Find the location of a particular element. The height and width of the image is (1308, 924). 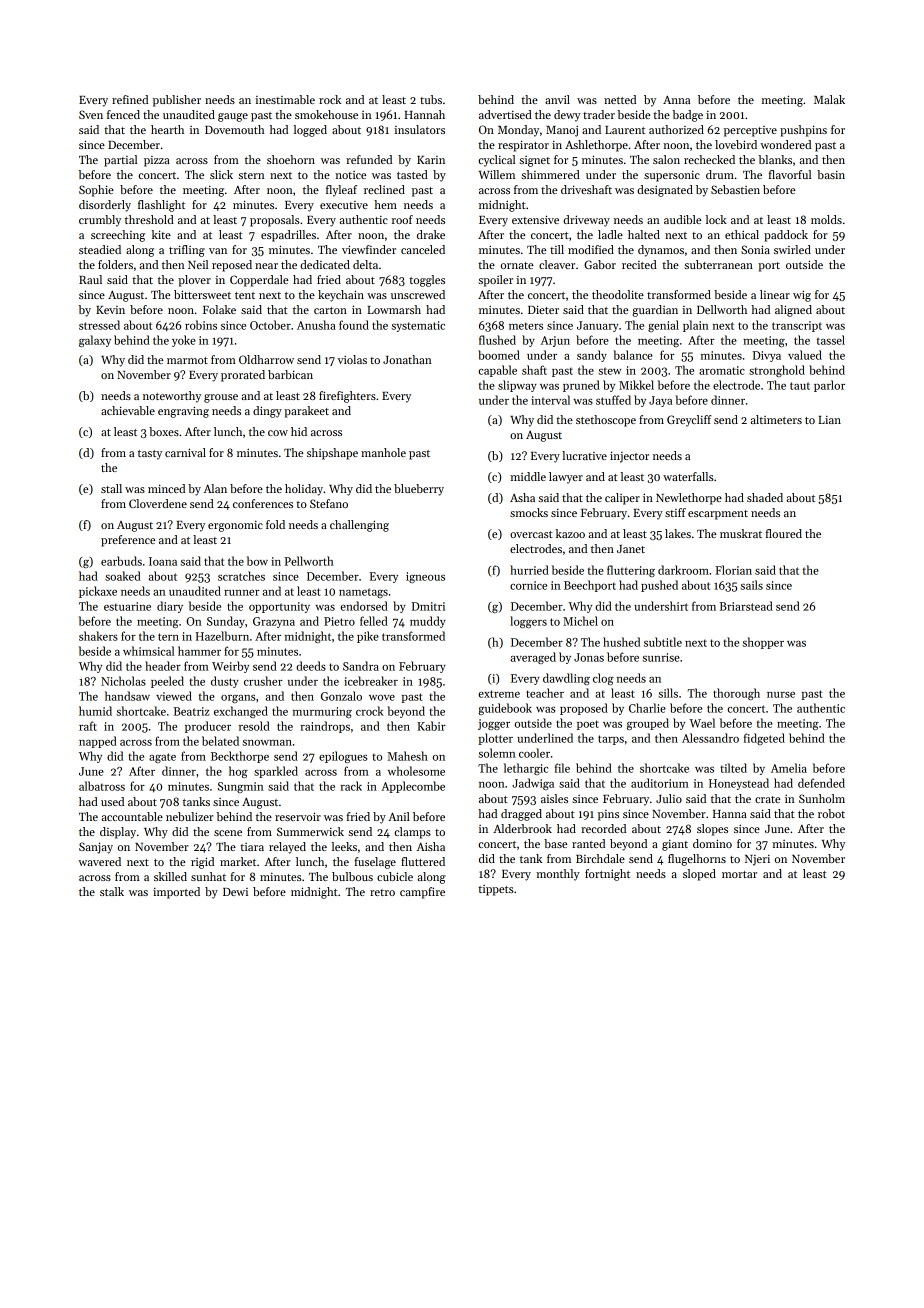

badge is located at coordinates (688, 116).
